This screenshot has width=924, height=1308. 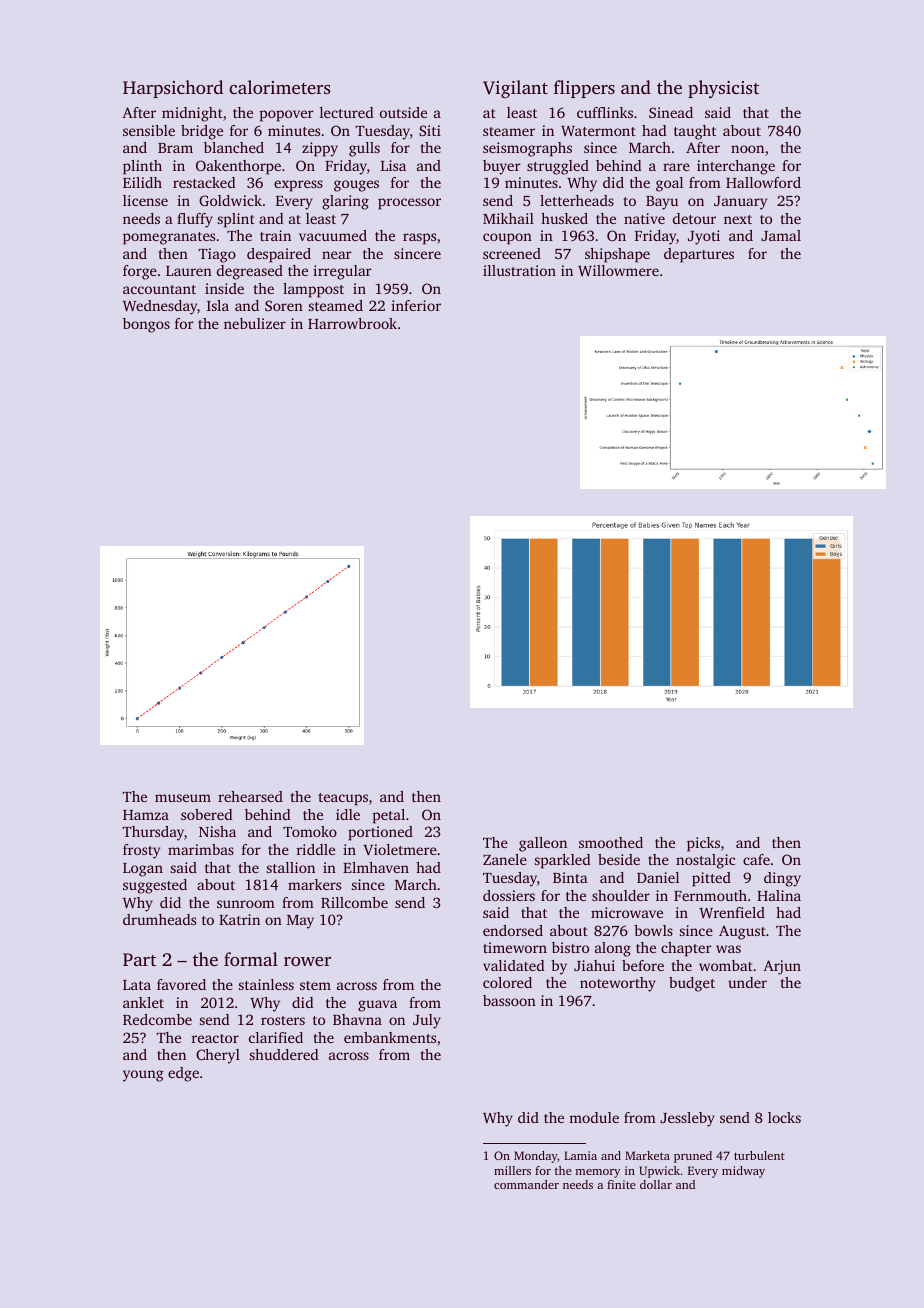 What do you see at coordinates (357, 1019) in the screenshot?
I see `Bhavna` at bounding box center [357, 1019].
